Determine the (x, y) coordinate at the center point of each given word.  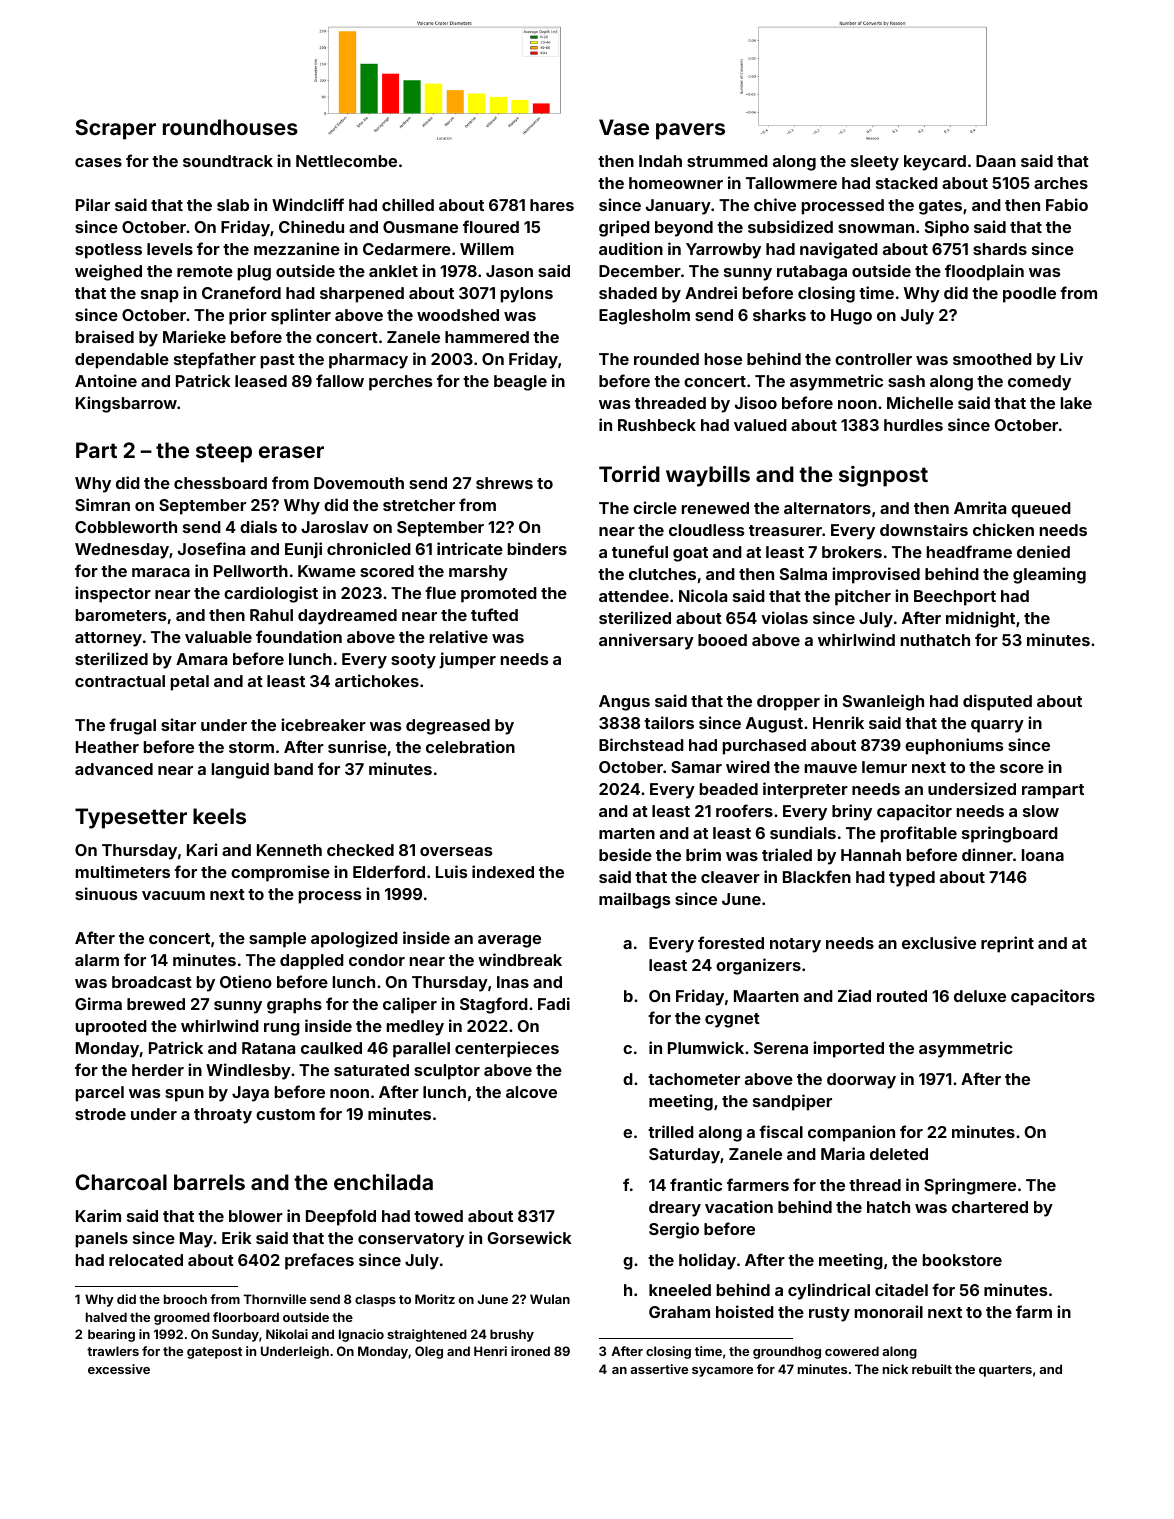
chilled (408, 204)
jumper (467, 660)
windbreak (520, 959)
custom (285, 1114)
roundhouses (230, 127)
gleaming (1049, 575)
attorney (108, 639)
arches (1061, 183)
